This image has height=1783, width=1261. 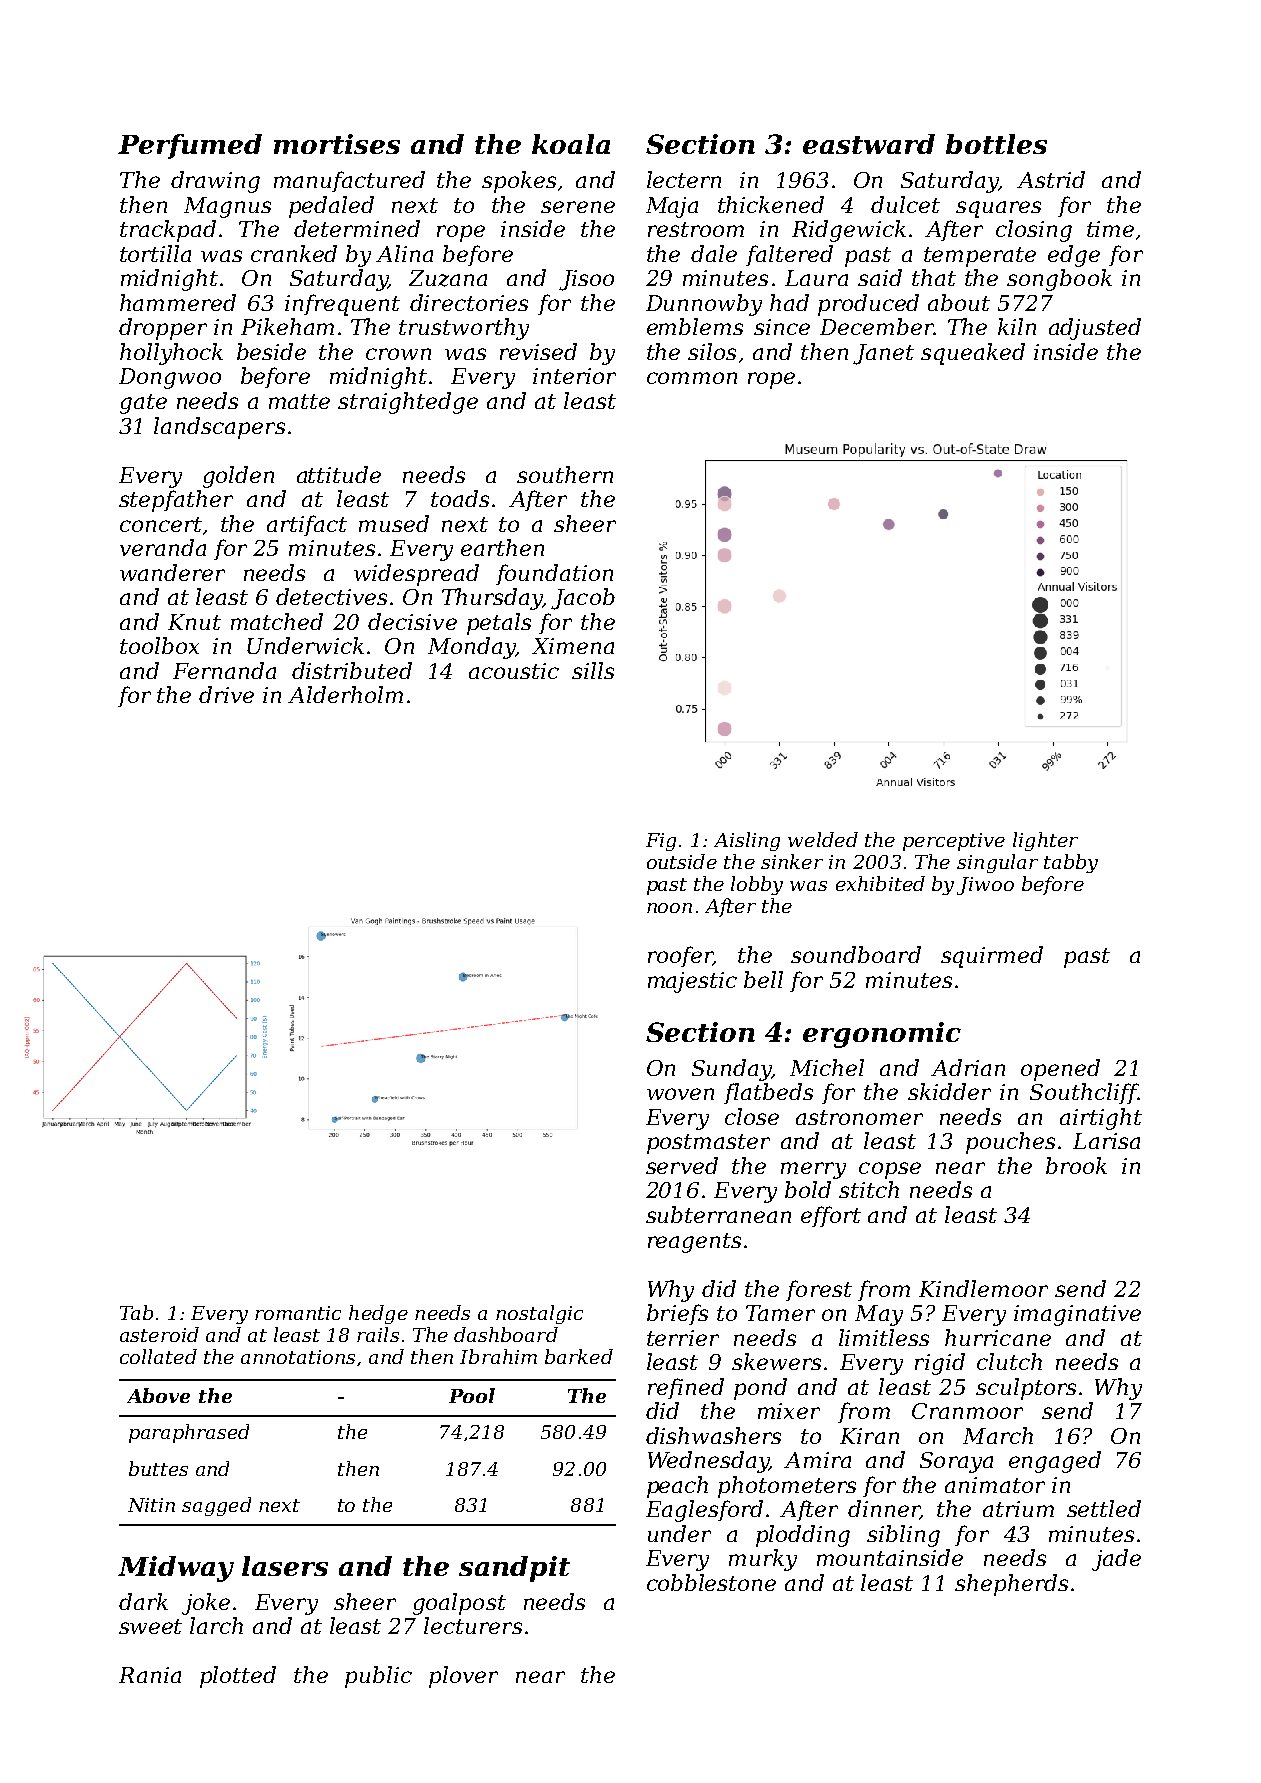 I want to click on Astrid, so click(x=1051, y=179).
